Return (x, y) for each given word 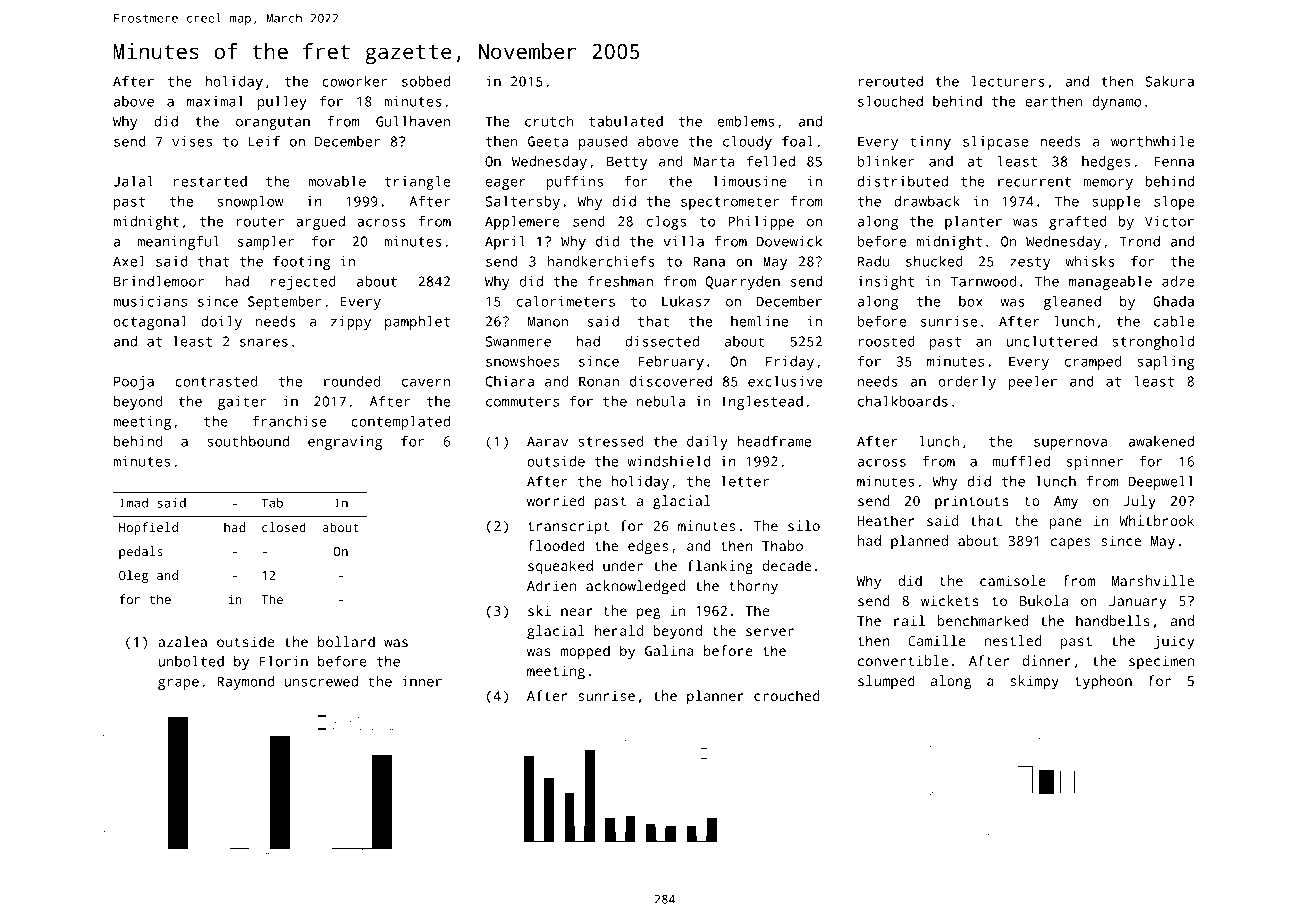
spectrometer (730, 203)
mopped (585, 652)
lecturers (1008, 81)
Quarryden (742, 283)
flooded (556, 545)
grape (178, 684)
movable (337, 181)
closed (284, 527)
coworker (354, 81)
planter (973, 223)
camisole (1013, 580)
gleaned (1072, 303)
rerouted (890, 81)
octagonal (150, 323)
